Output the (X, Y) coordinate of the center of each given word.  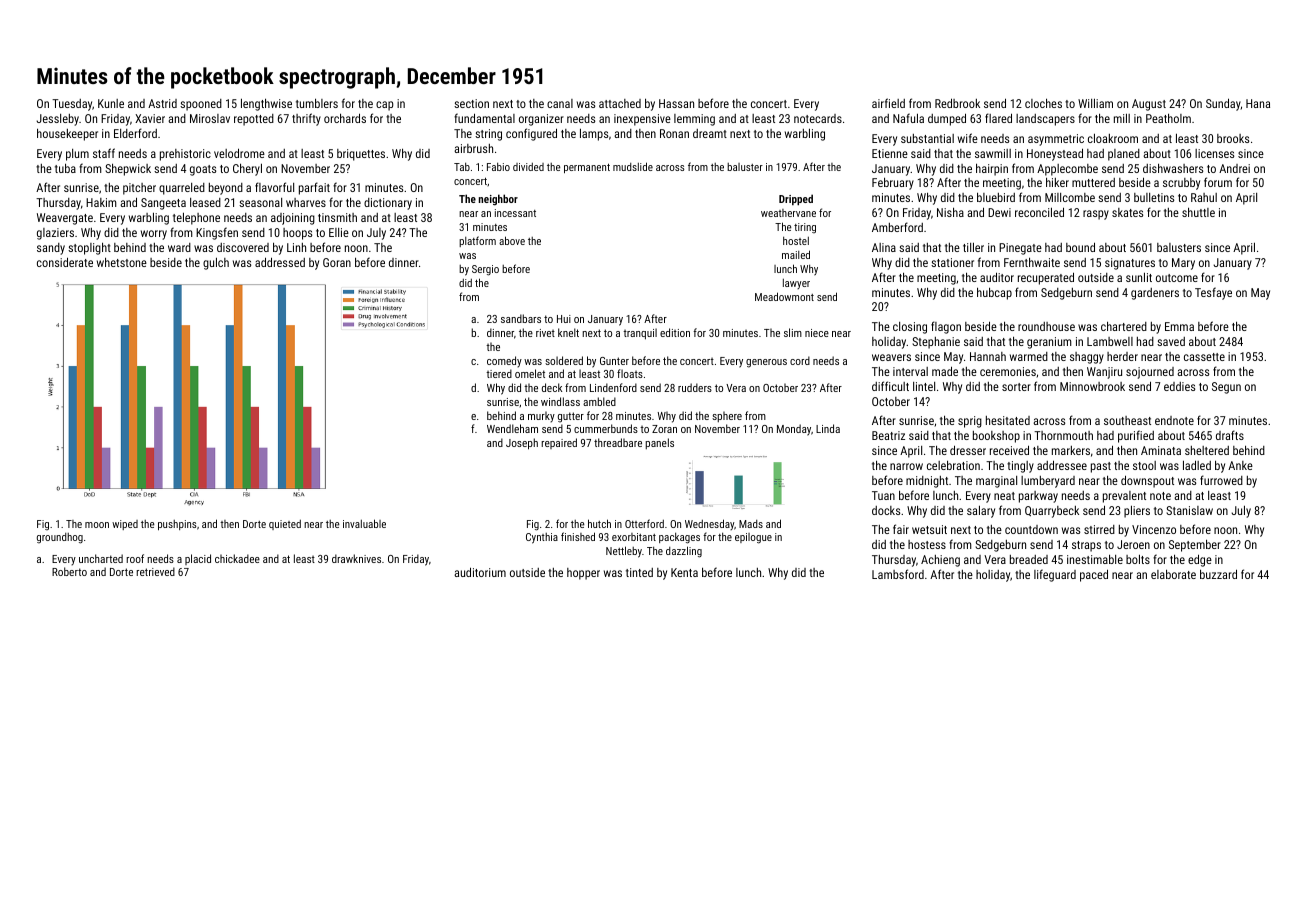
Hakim (101, 202)
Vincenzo (1154, 529)
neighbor (498, 200)
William (1095, 103)
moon (97, 525)
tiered (499, 373)
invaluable (364, 523)
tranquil (640, 334)
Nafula (908, 118)
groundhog (60, 538)
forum (1218, 182)
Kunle (111, 103)
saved (1171, 341)
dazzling (684, 552)
